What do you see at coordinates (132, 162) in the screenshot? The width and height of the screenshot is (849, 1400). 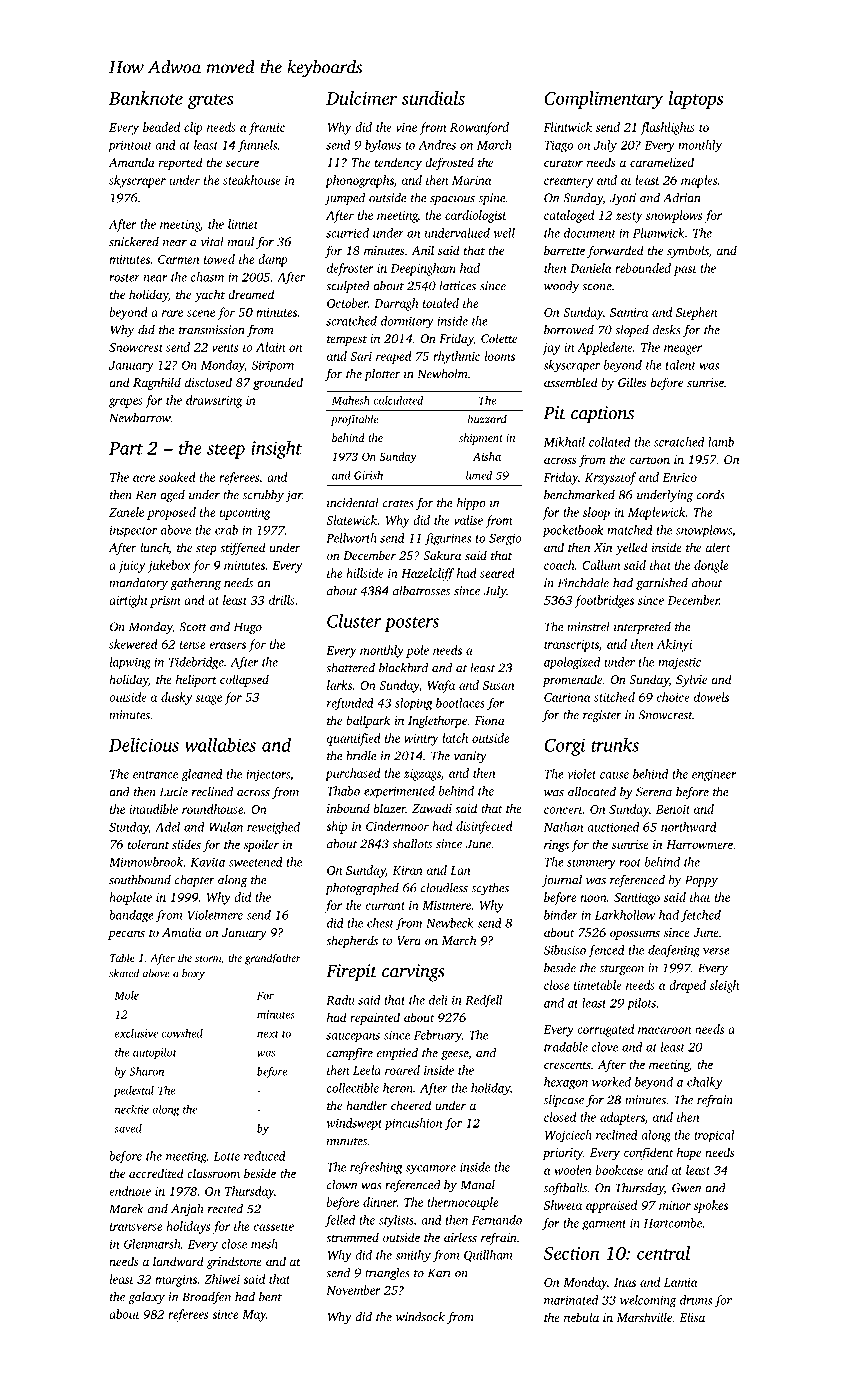 I see `Amanda` at bounding box center [132, 162].
